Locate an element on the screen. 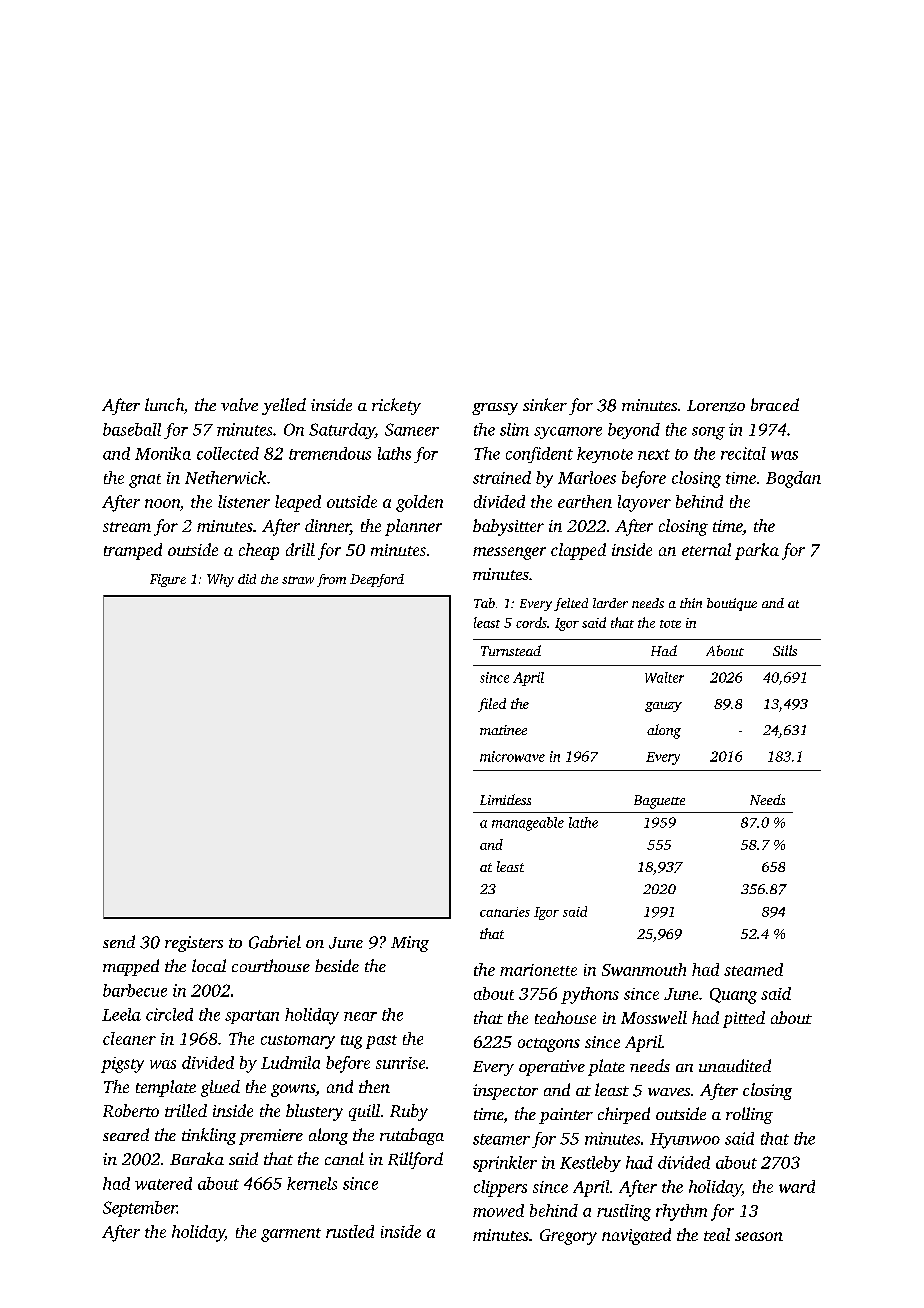 This screenshot has height=1308, width=924. rickety is located at coordinates (396, 406).
